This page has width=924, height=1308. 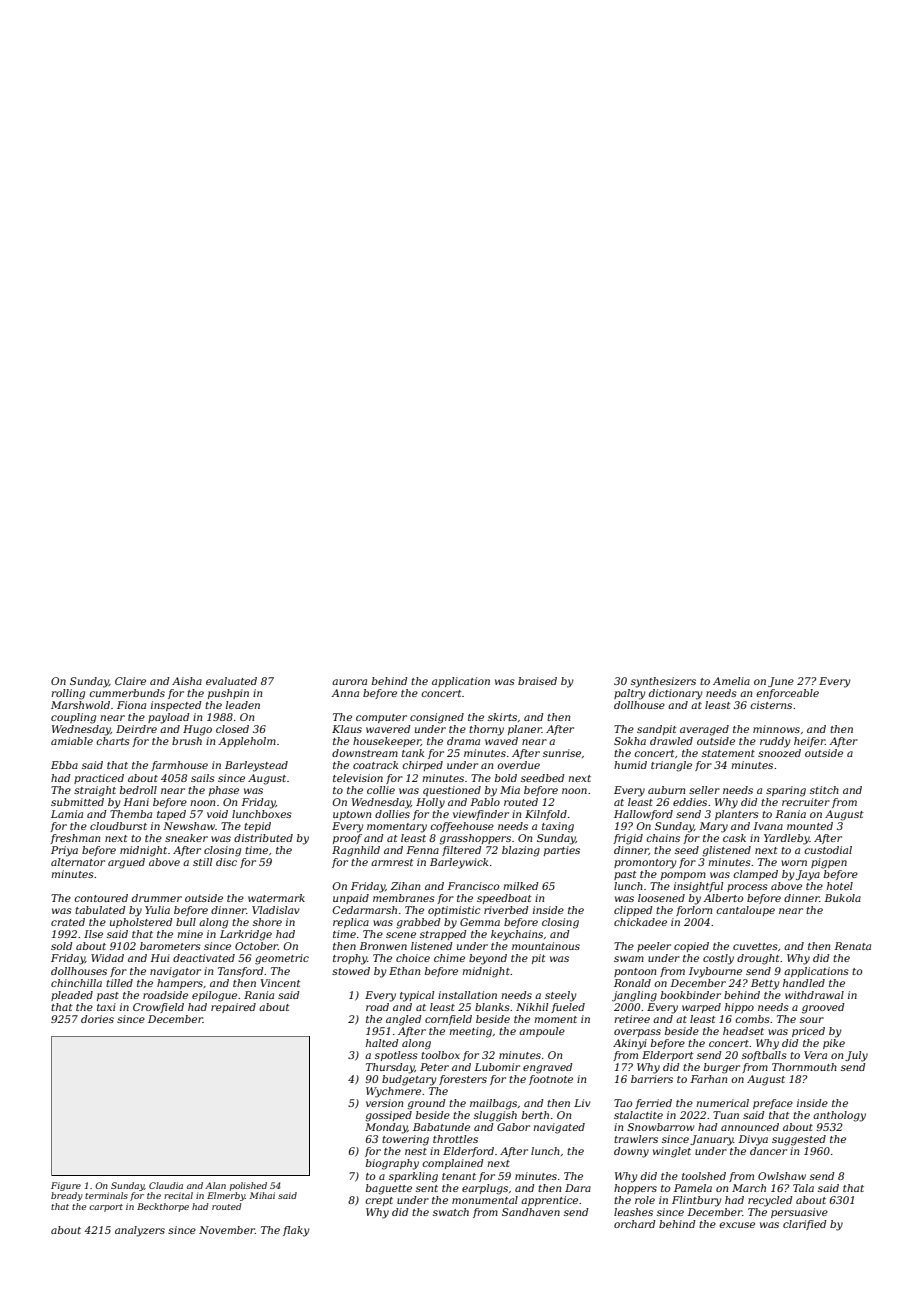 I want to click on Ivybourne, so click(x=715, y=972).
